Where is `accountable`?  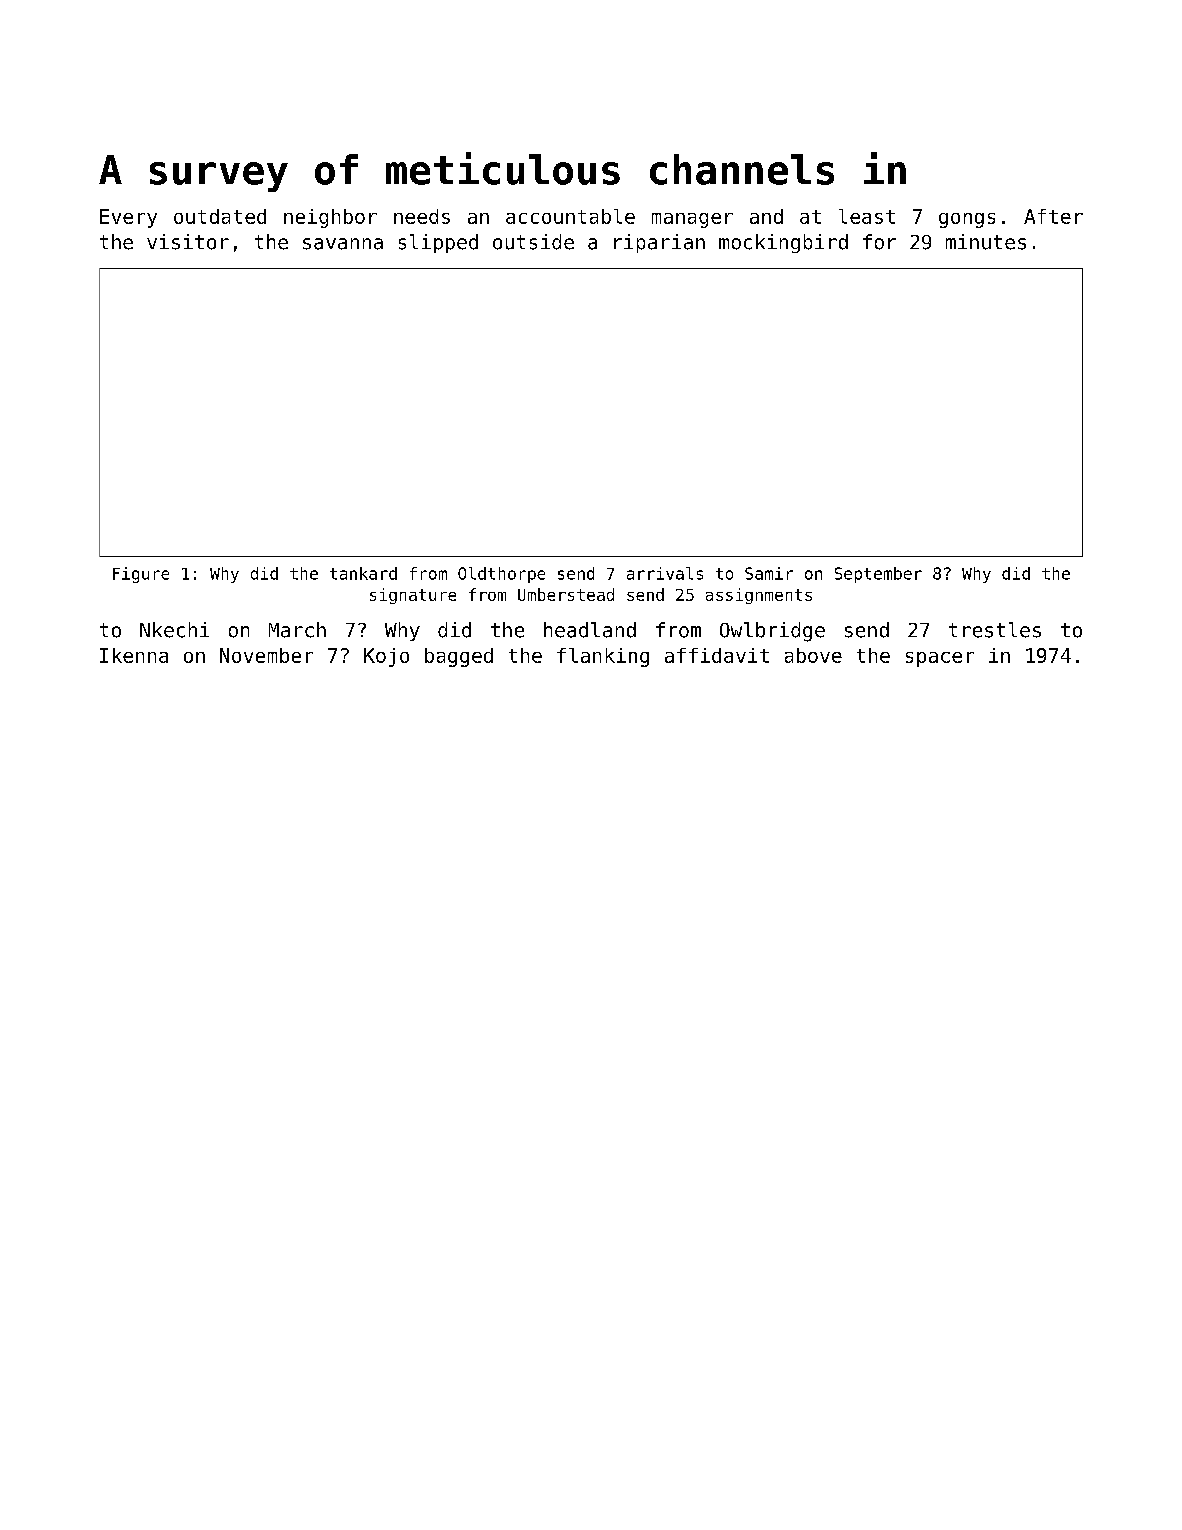 accountable is located at coordinates (570, 216).
